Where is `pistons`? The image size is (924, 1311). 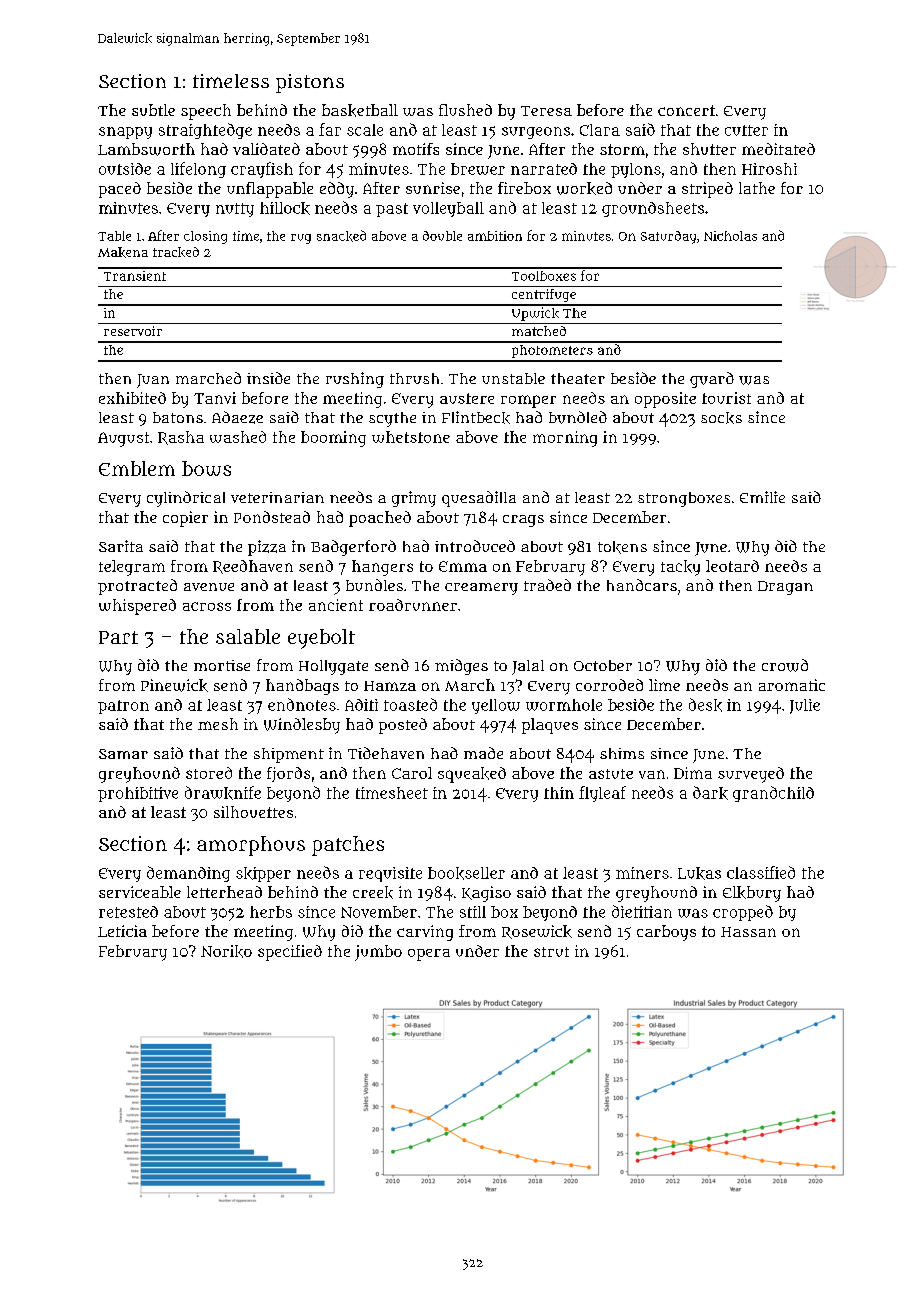 pistons is located at coordinates (310, 83).
